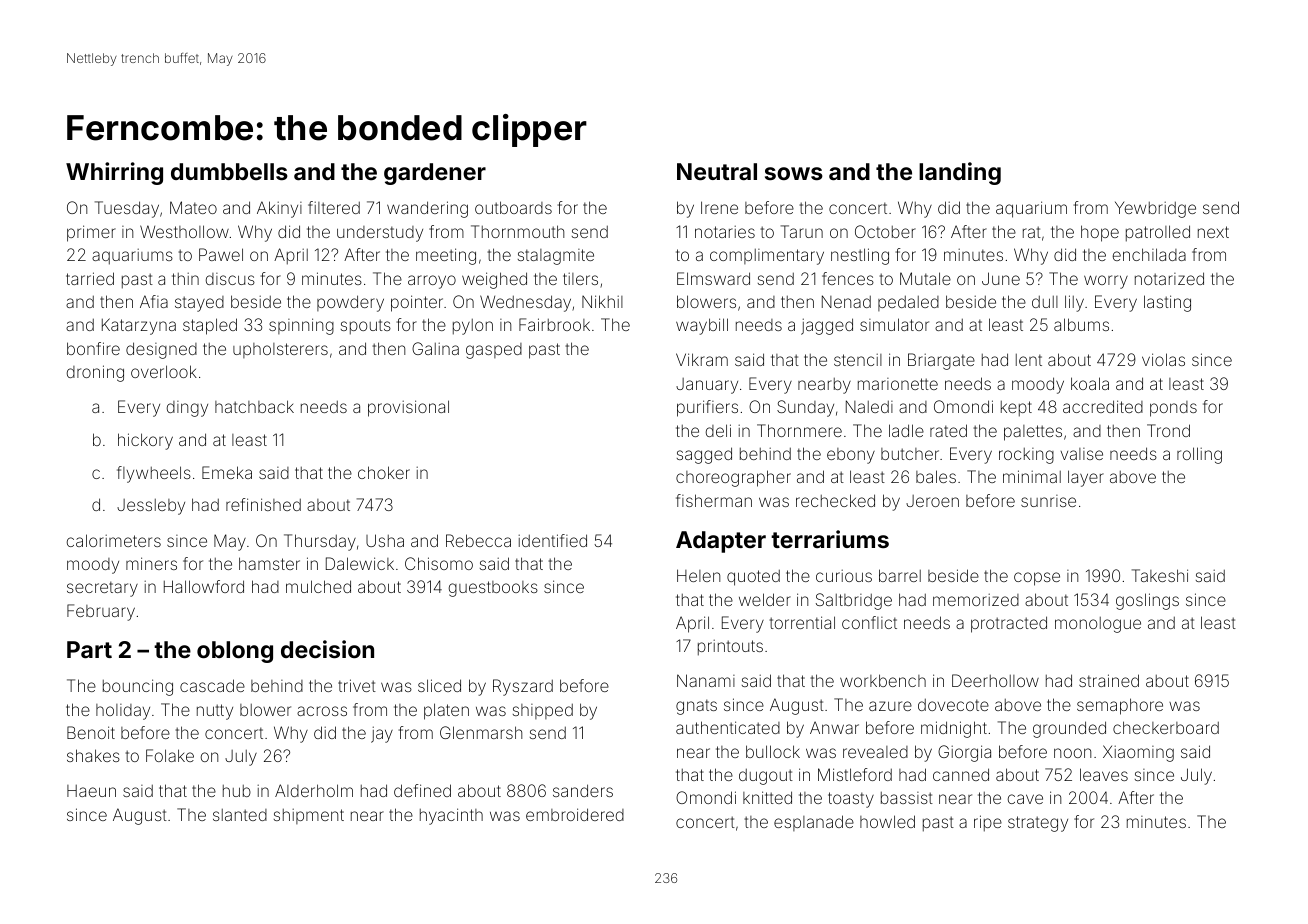 This screenshot has width=1308, height=924. Describe the element at coordinates (240, 815) in the screenshot. I see `slanted` at that location.
